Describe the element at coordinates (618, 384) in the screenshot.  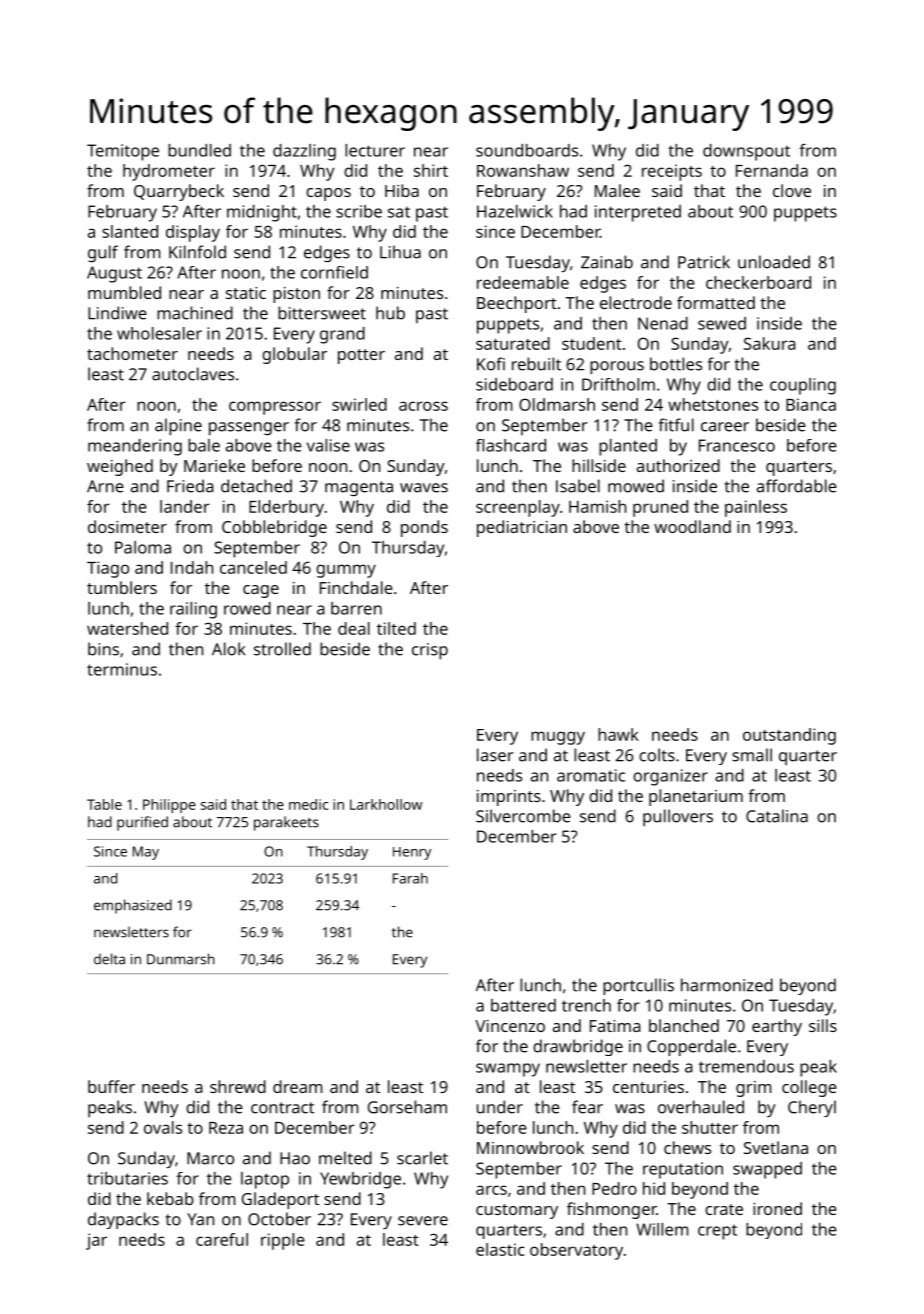
I see `Driftholm` at that location.
